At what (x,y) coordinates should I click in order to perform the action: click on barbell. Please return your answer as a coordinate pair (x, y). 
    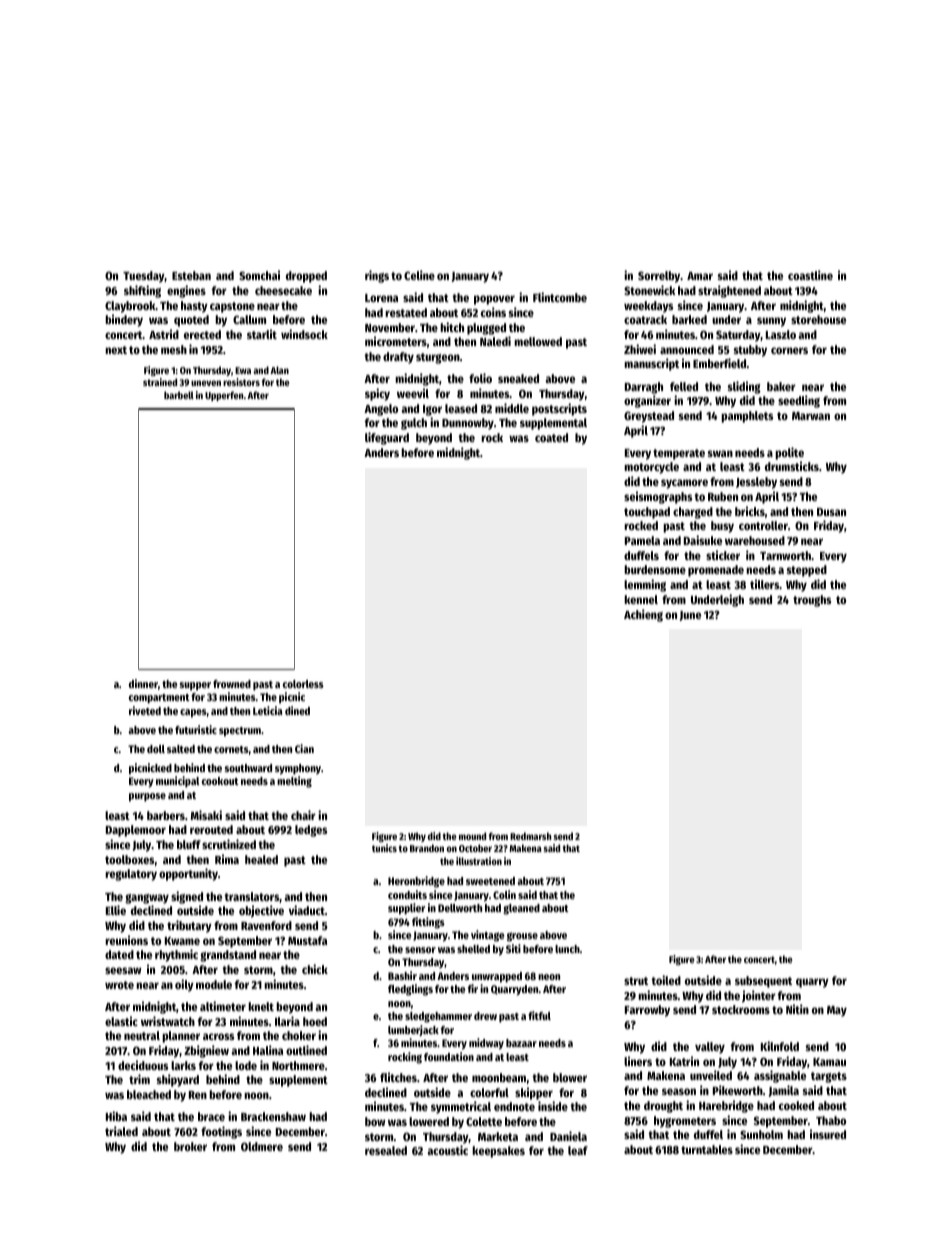
    Looking at the image, I should click on (179, 395).
